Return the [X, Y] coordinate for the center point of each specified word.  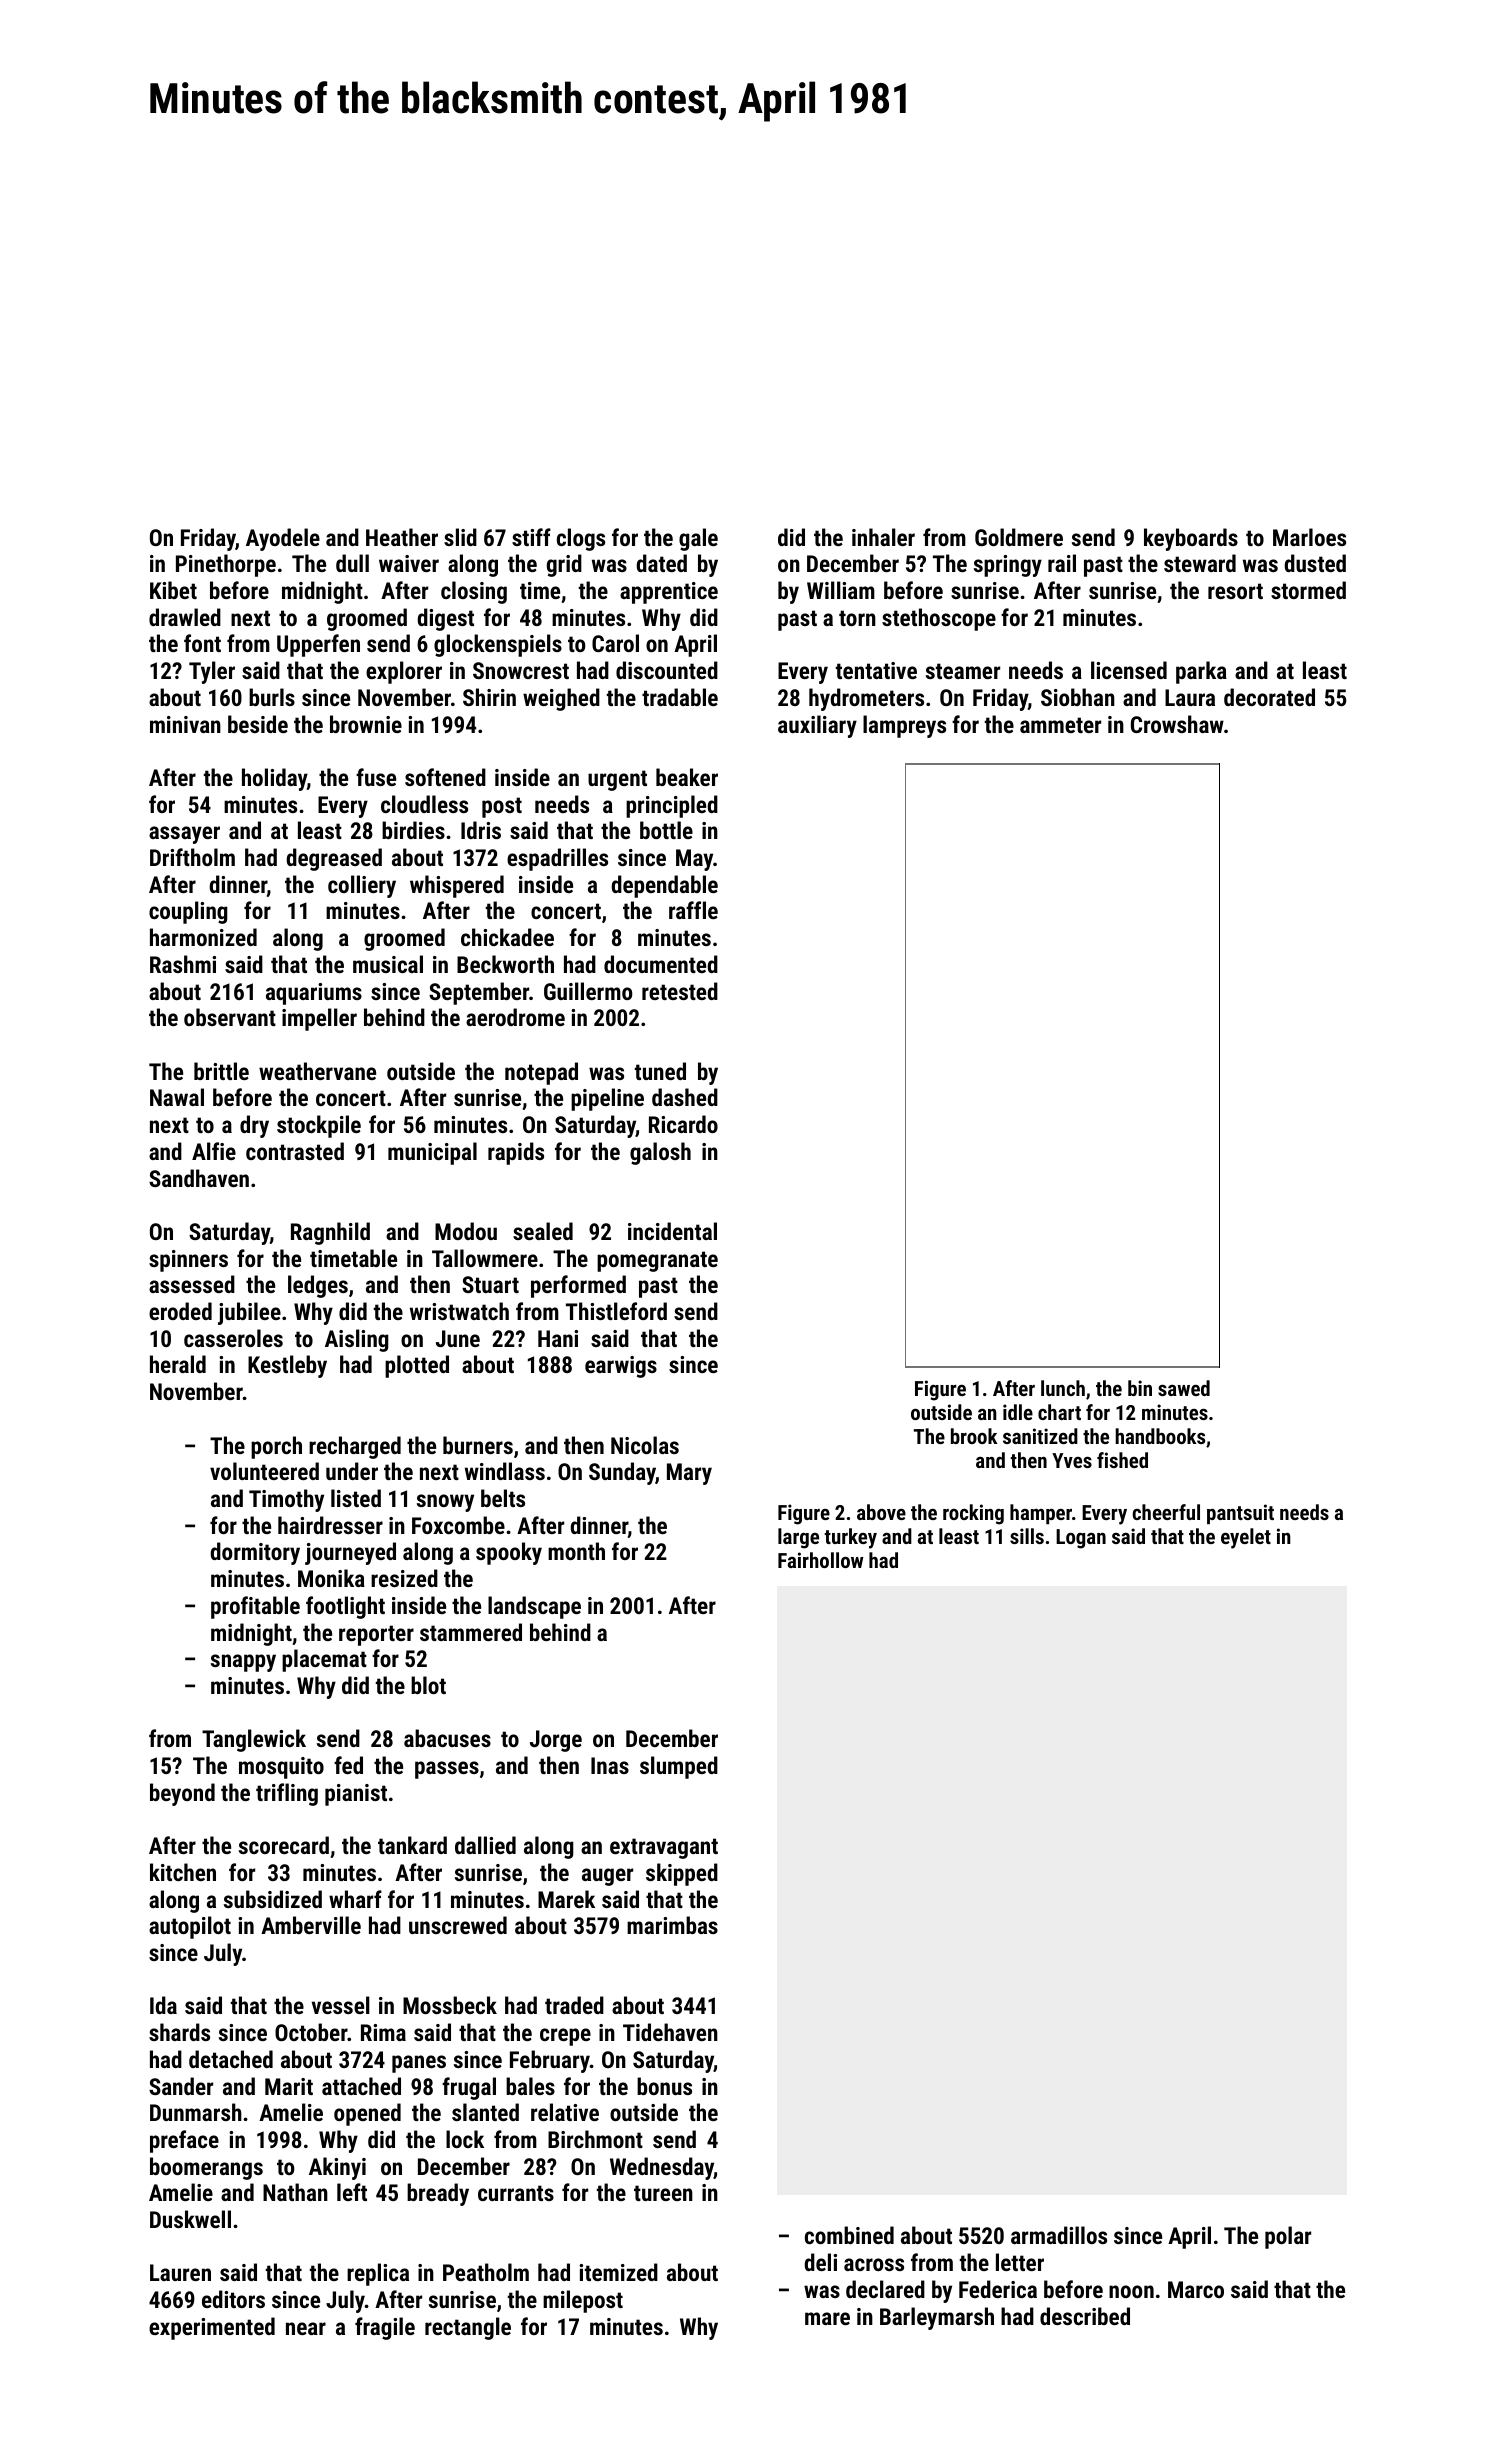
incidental [672, 1231]
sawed [1184, 1388]
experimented [212, 2328]
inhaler [883, 537]
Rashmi [183, 964]
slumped [679, 1767]
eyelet [1246, 1538]
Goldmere [1019, 537]
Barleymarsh [937, 2318]
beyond [182, 1794]
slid [460, 537]
